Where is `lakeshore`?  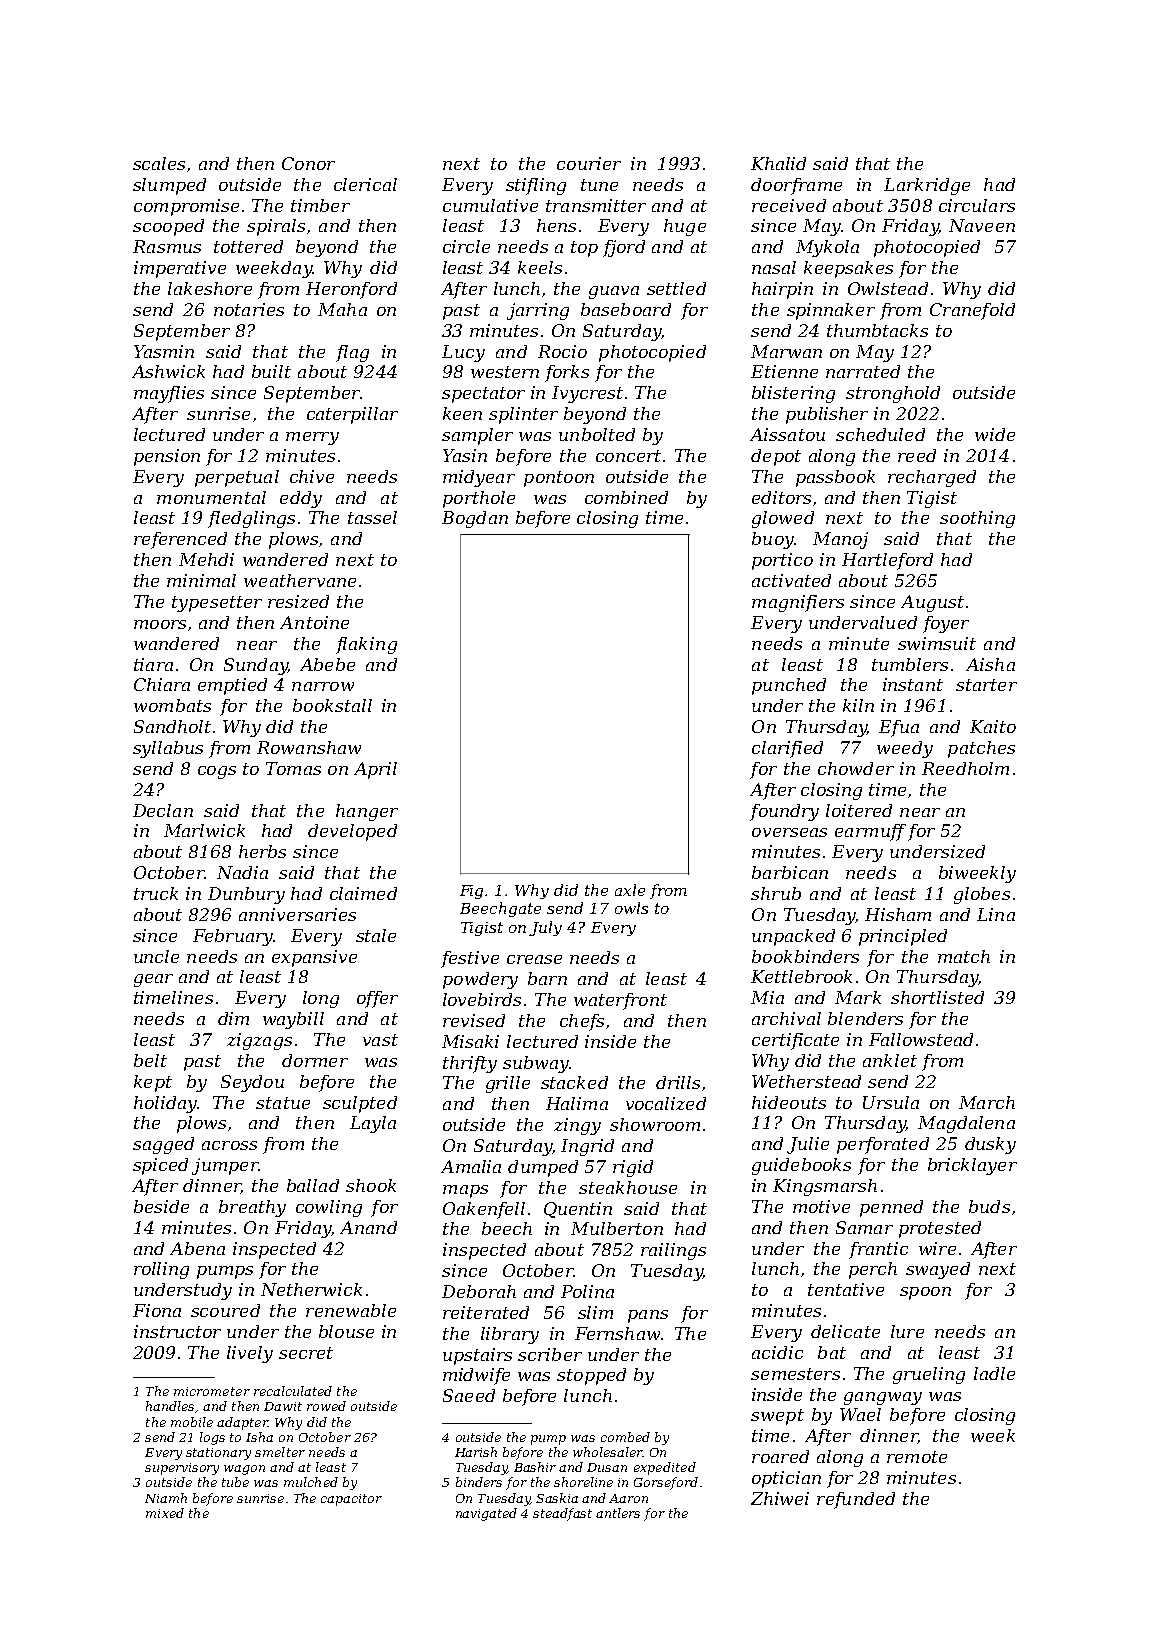 lakeshore is located at coordinates (210, 288).
